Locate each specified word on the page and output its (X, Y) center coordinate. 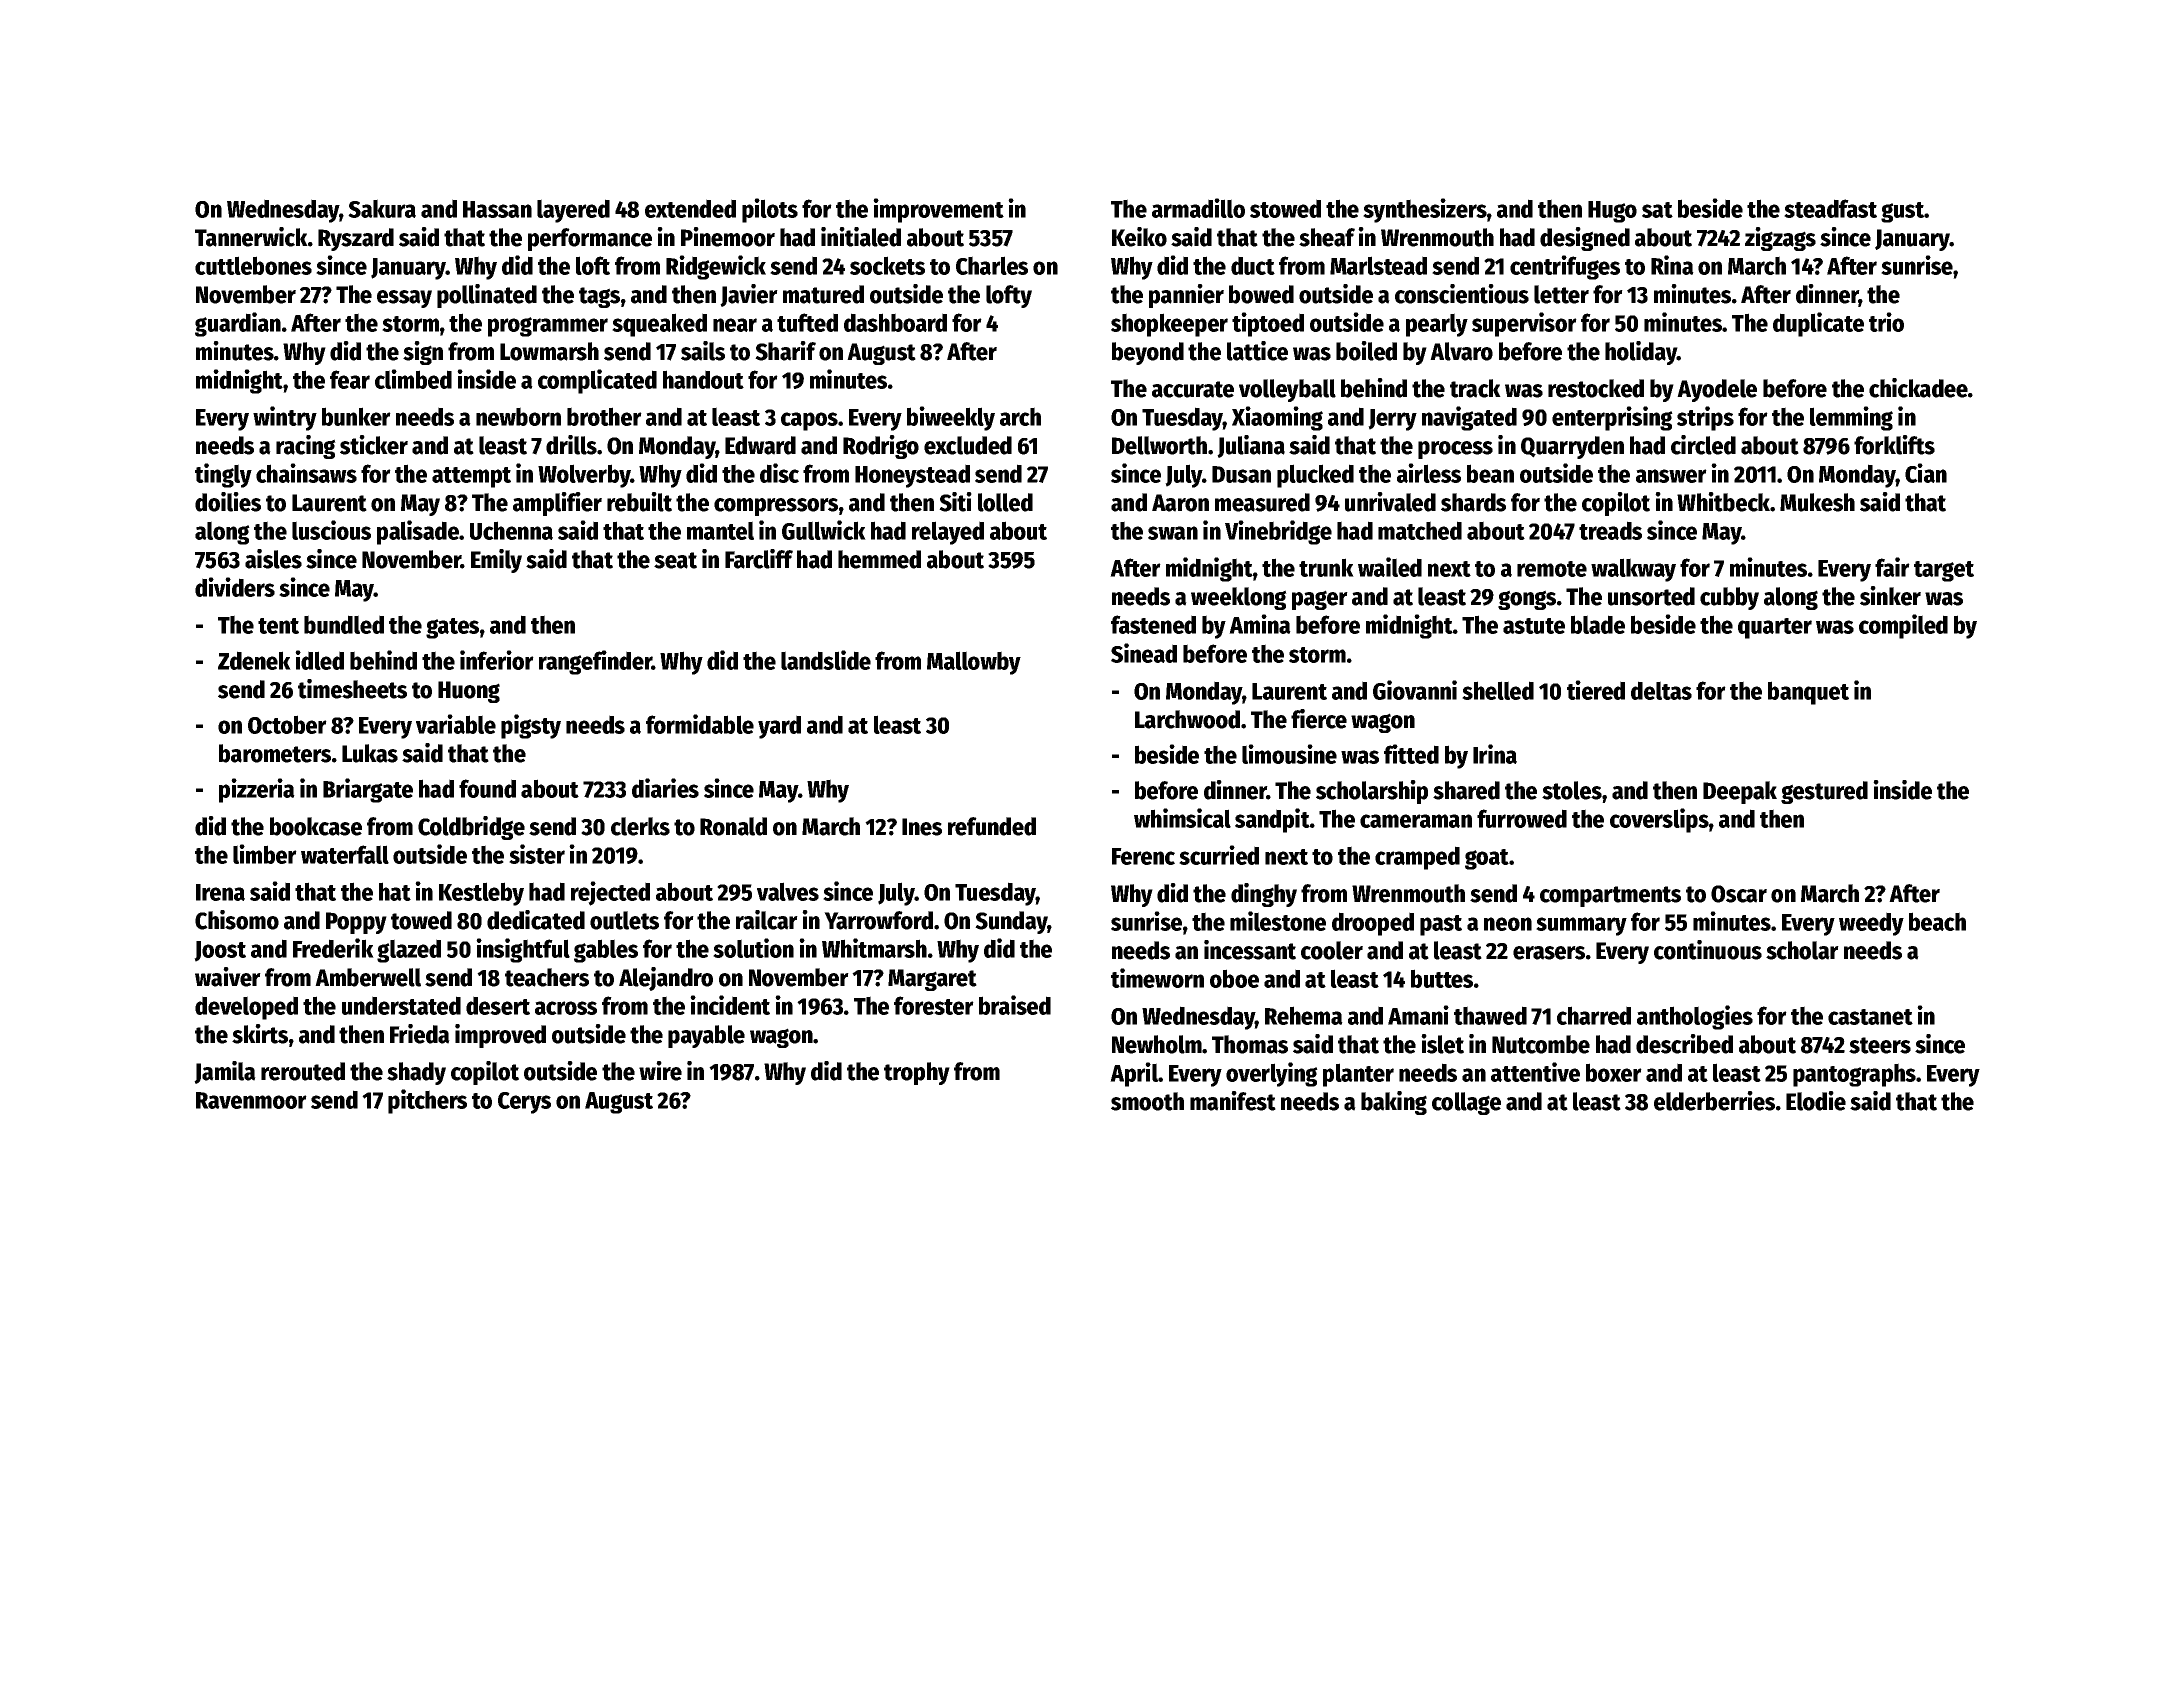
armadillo (1198, 208)
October (287, 724)
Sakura (382, 208)
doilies (228, 502)
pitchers (427, 1101)
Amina (1260, 624)
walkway (1633, 570)
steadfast (1830, 208)
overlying (1272, 1074)
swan (1173, 533)
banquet (1808, 693)
